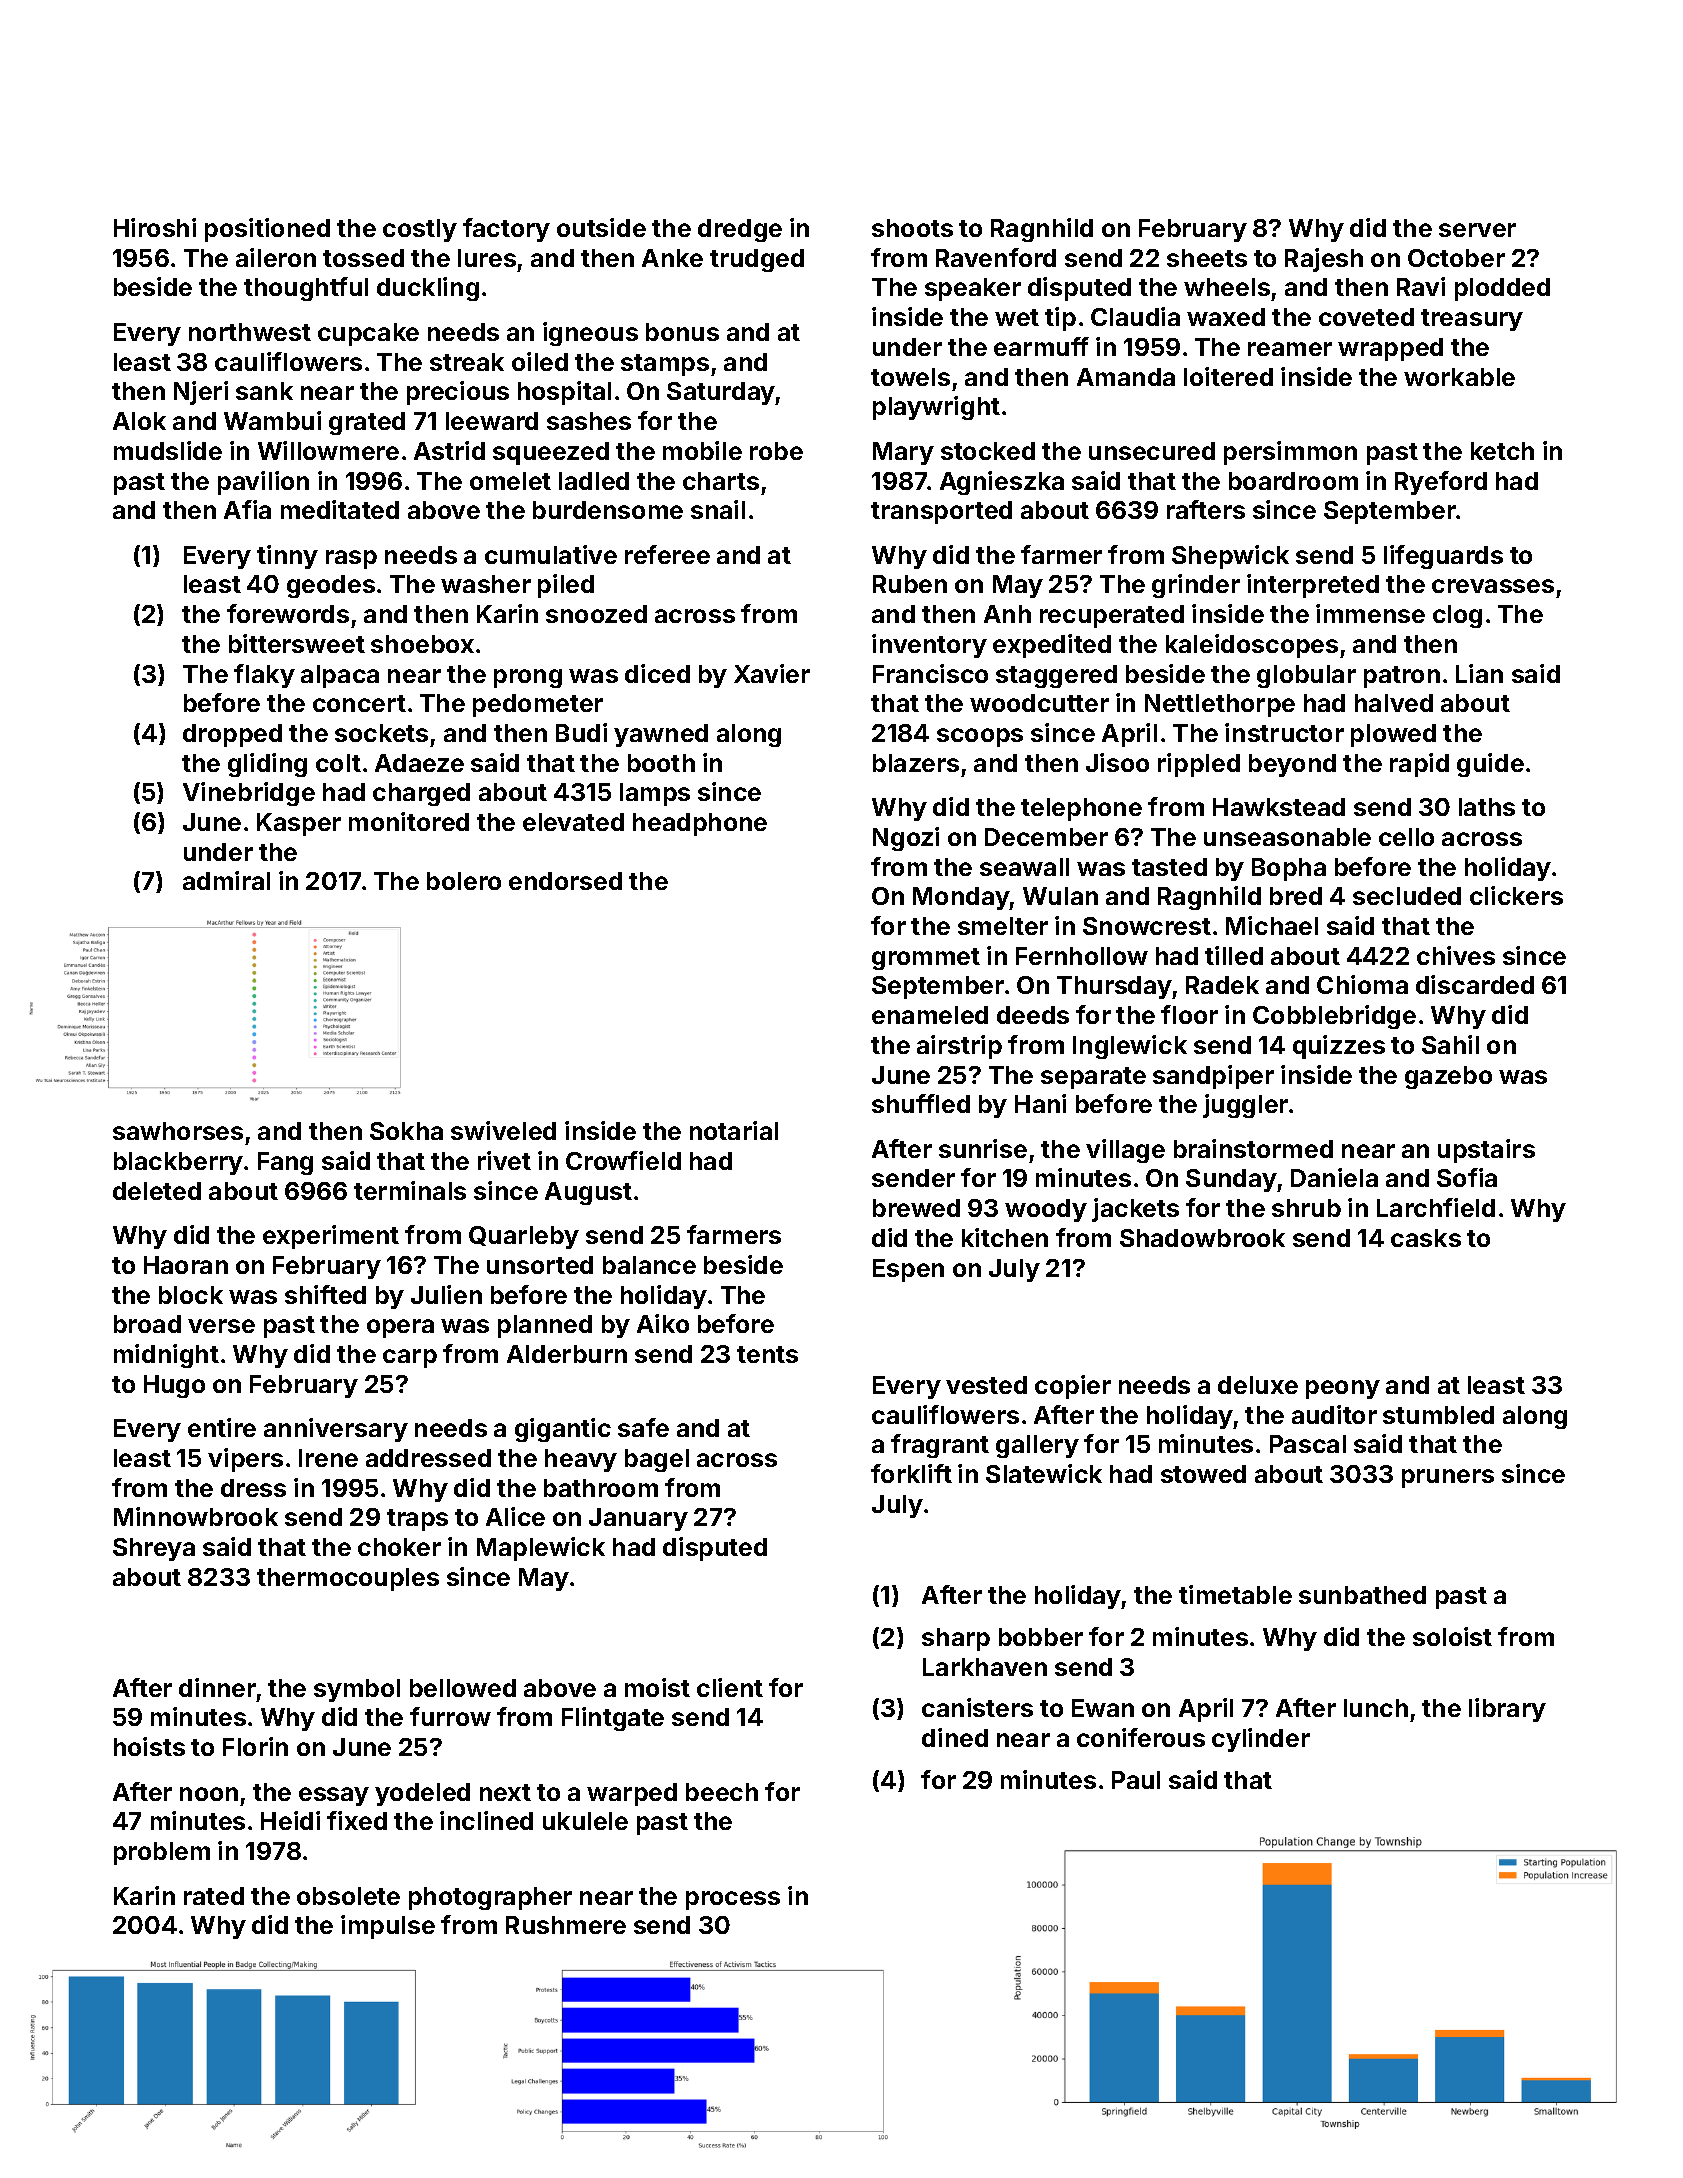 This page has height=2178, width=1683. Describe the element at coordinates (155, 227) in the page. I see `Hiroshi` at that location.
